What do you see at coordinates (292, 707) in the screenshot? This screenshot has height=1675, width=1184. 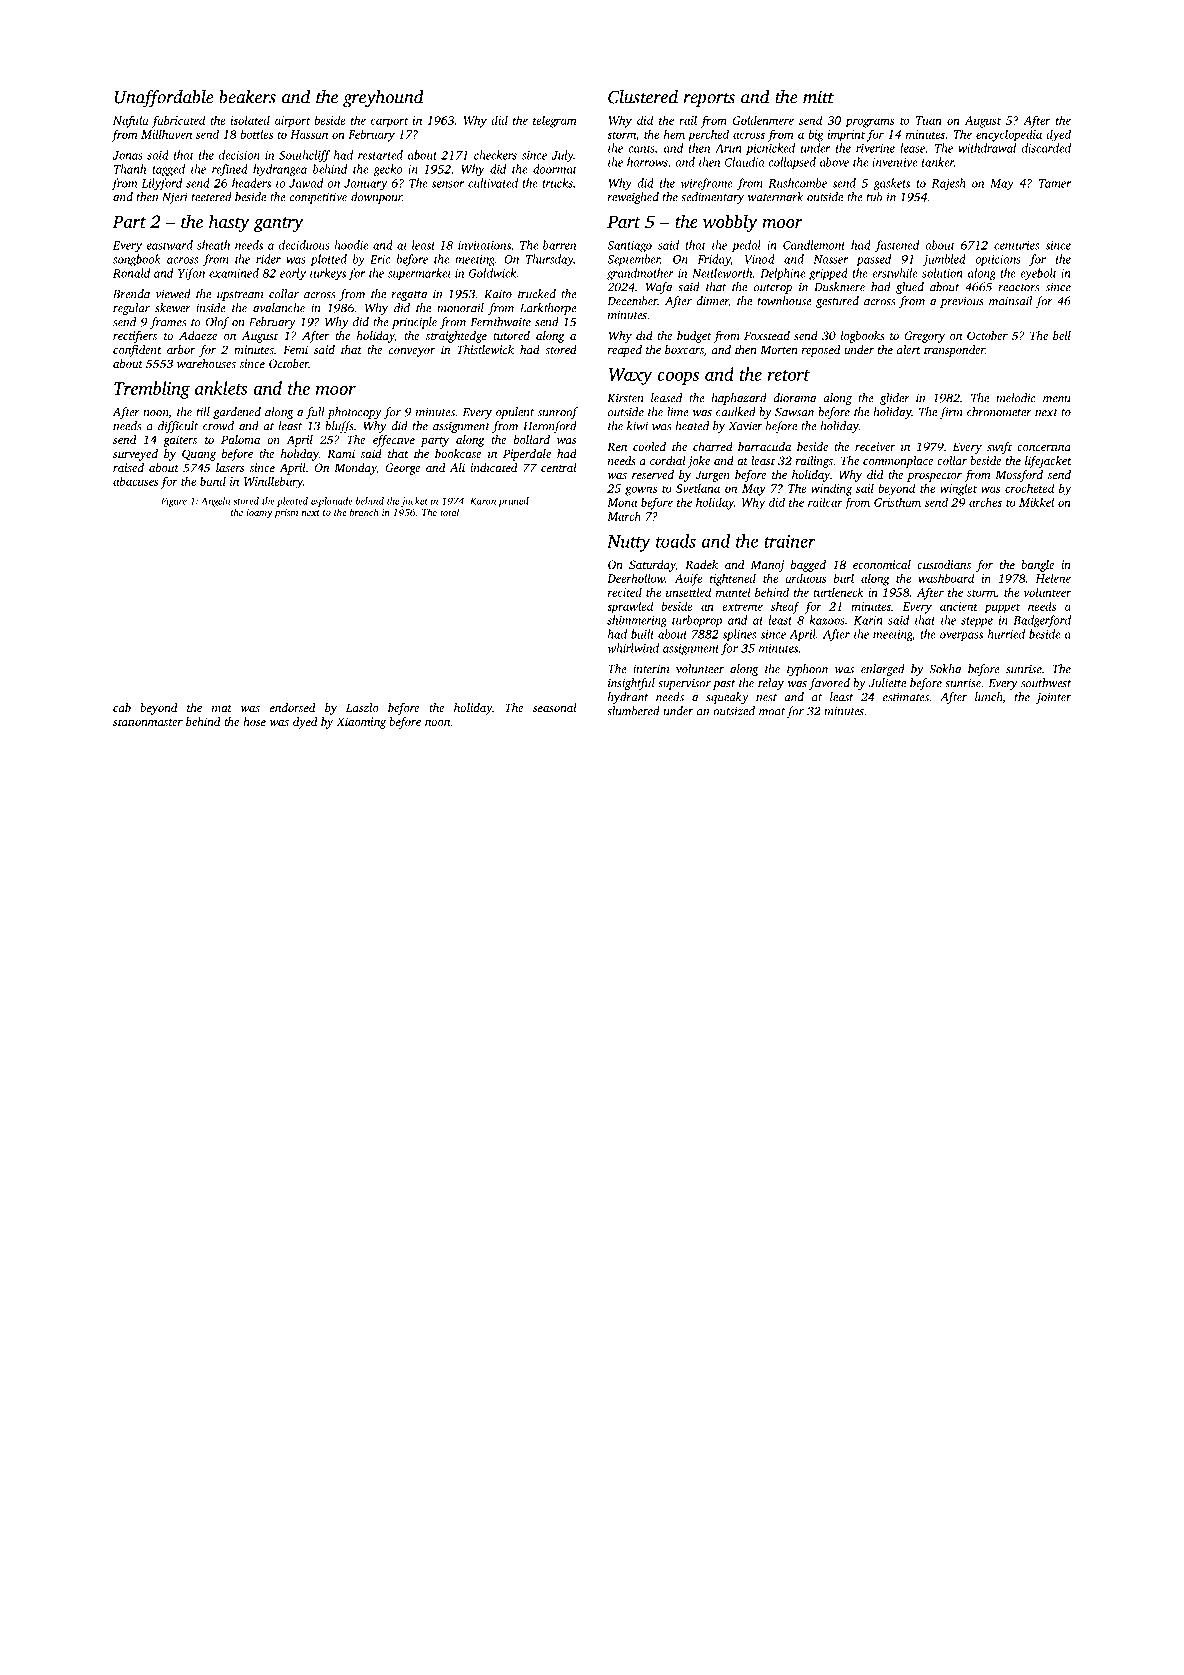 I see `endorsed` at bounding box center [292, 707].
